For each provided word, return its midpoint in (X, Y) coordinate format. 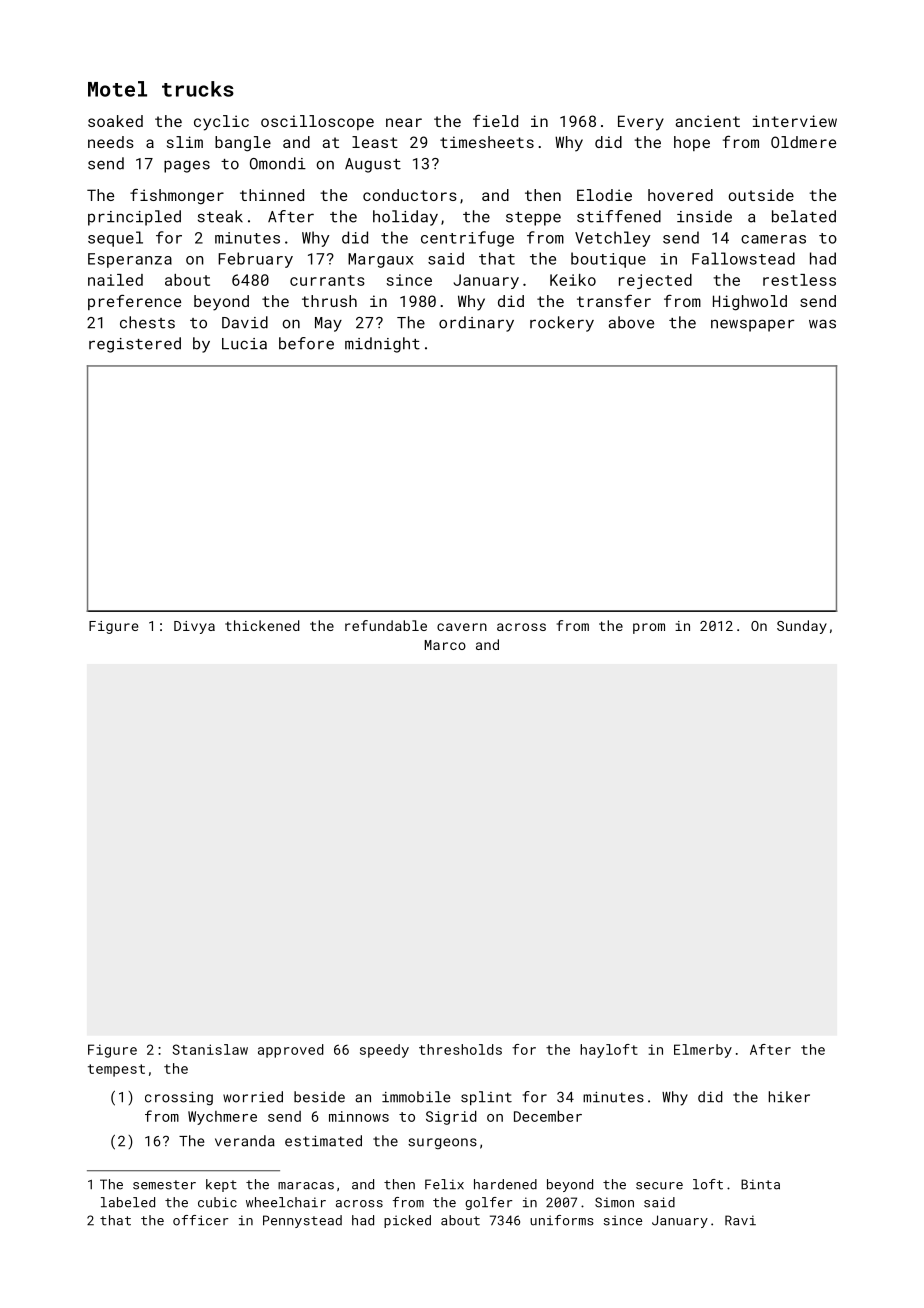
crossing (179, 1098)
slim (185, 142)
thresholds (460, 1049)
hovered (680, 195)
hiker (789, 1097)
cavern (462, 627)
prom (649, 628)
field (495, 121)
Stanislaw (210, 1049)
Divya (194, 627)
